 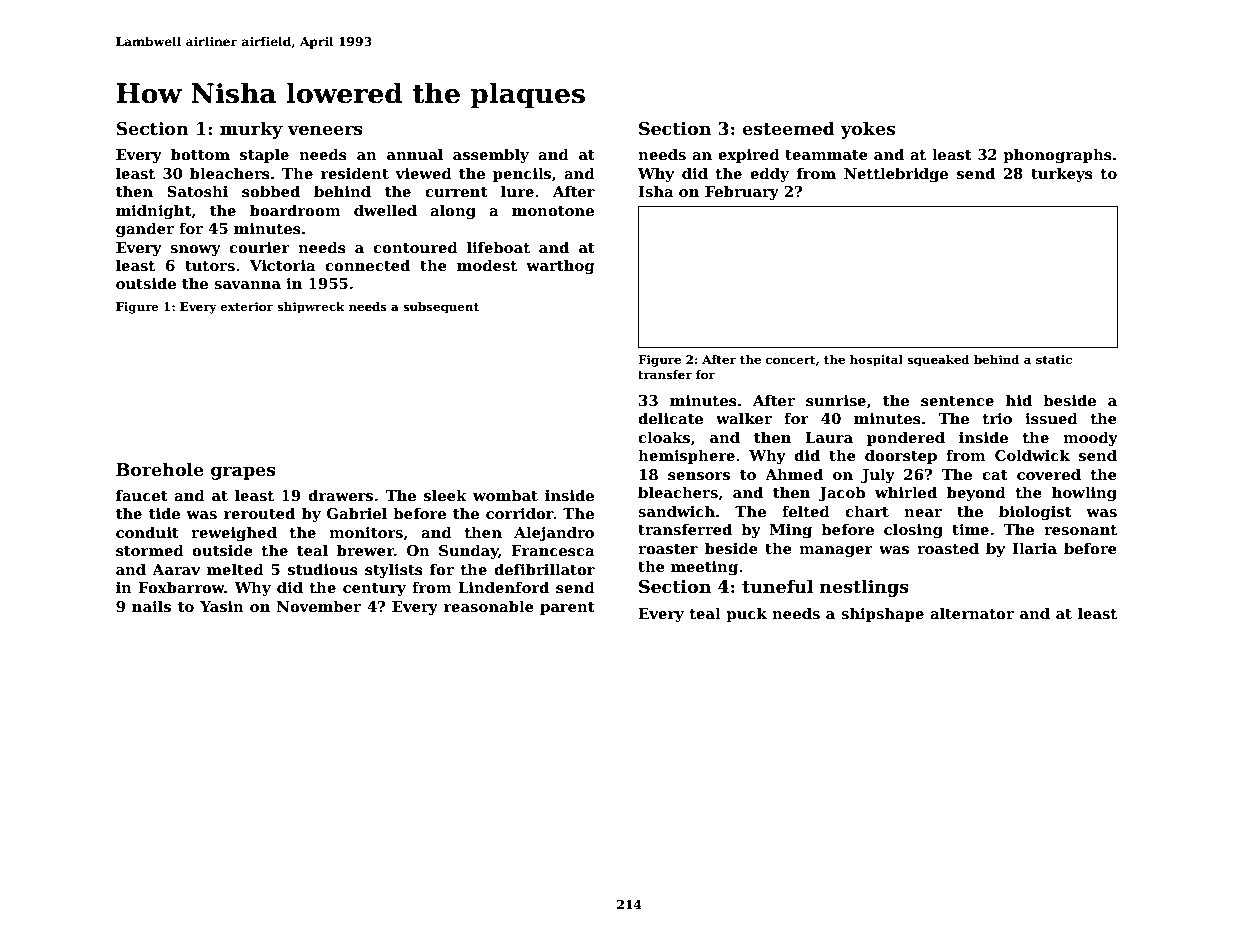 What do you see at coordinates (1057, 155) in the screenshot?
I see `phonographs` at bounding box center [1057, 155].
